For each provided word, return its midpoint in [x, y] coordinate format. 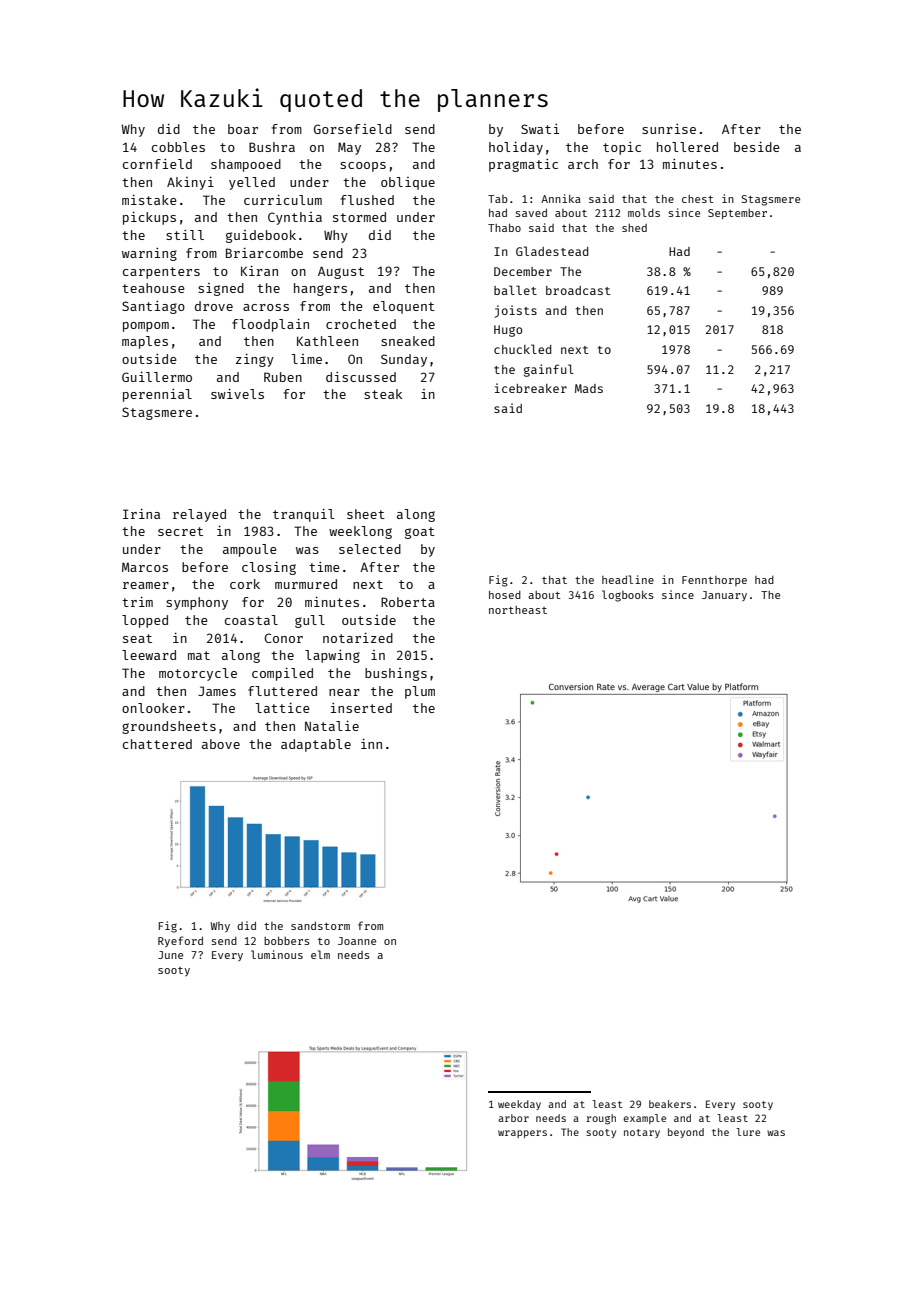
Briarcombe [264, 253]
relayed [199, 515]
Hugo [508, 331]
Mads [589, 388]
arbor [513, 1118]
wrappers [522, 1134]
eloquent [404, 307]
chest [698, 199]
